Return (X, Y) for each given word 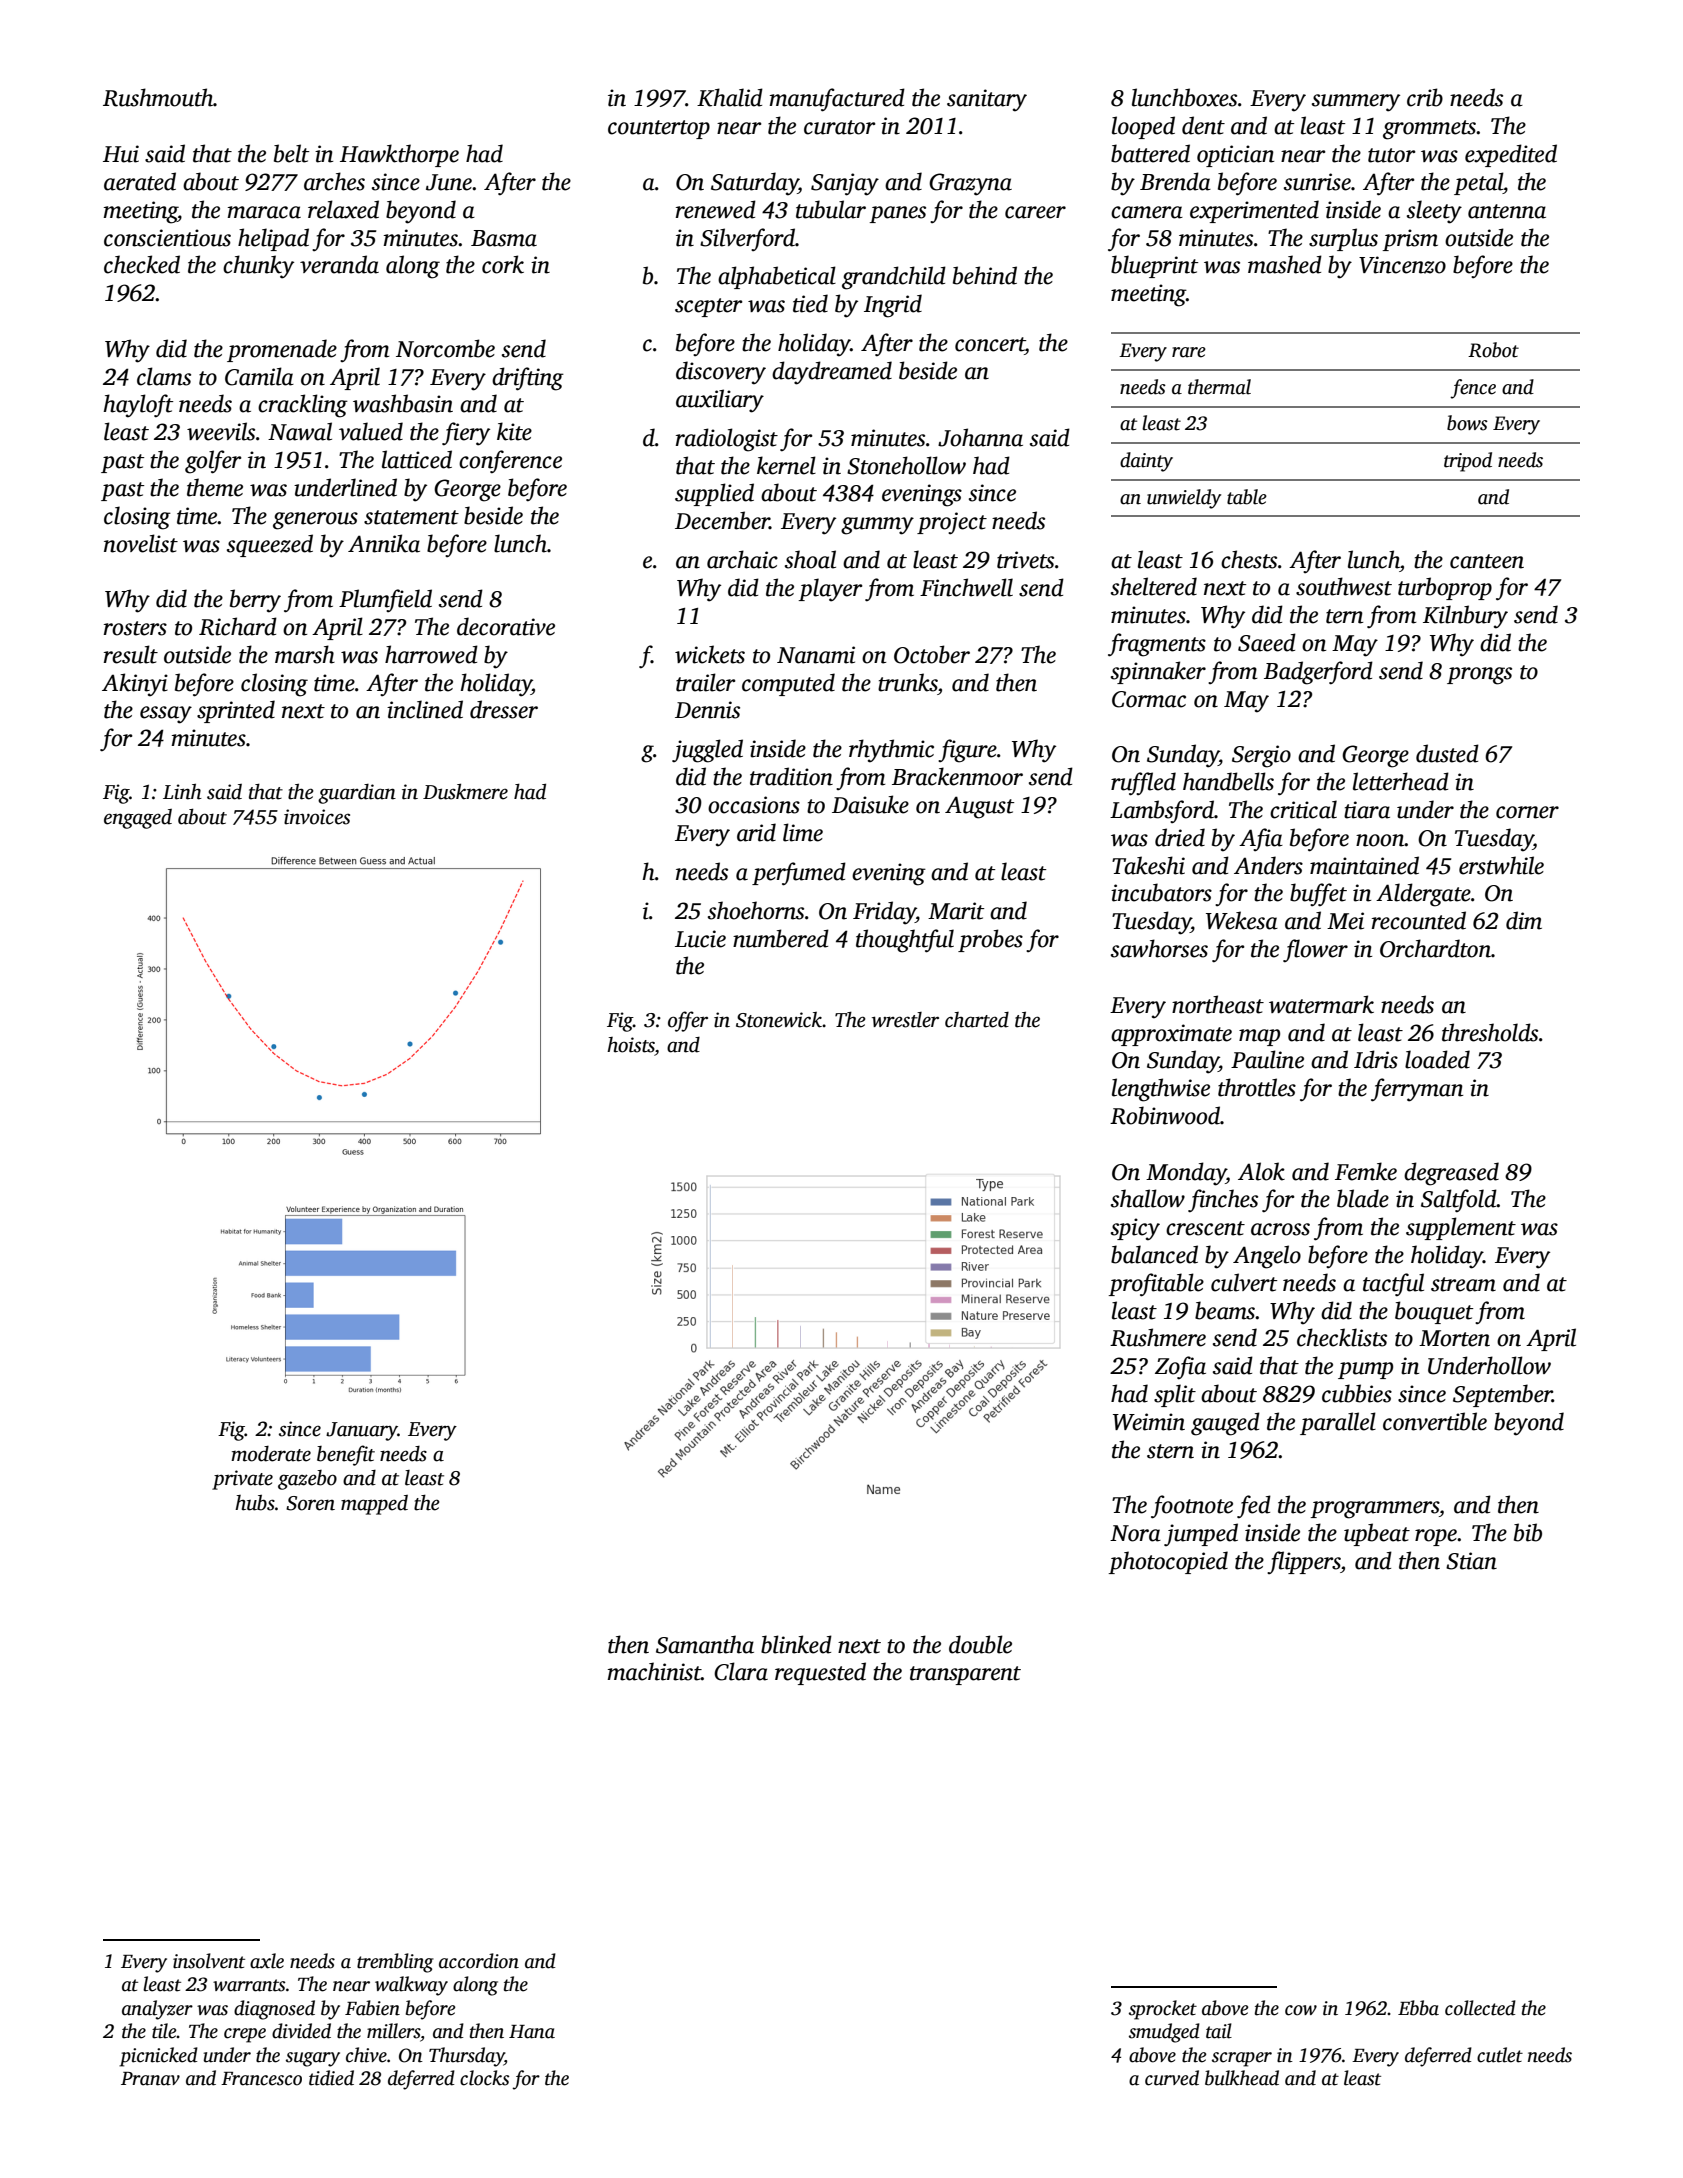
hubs (255, 1503)
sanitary (987, 100)
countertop (659, 129)
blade (1363, 1198)
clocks (484, 2078)
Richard (238, 626)
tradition (791, 776)
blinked (796, 1644)
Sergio (1261, 756)
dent (1203, 125)
